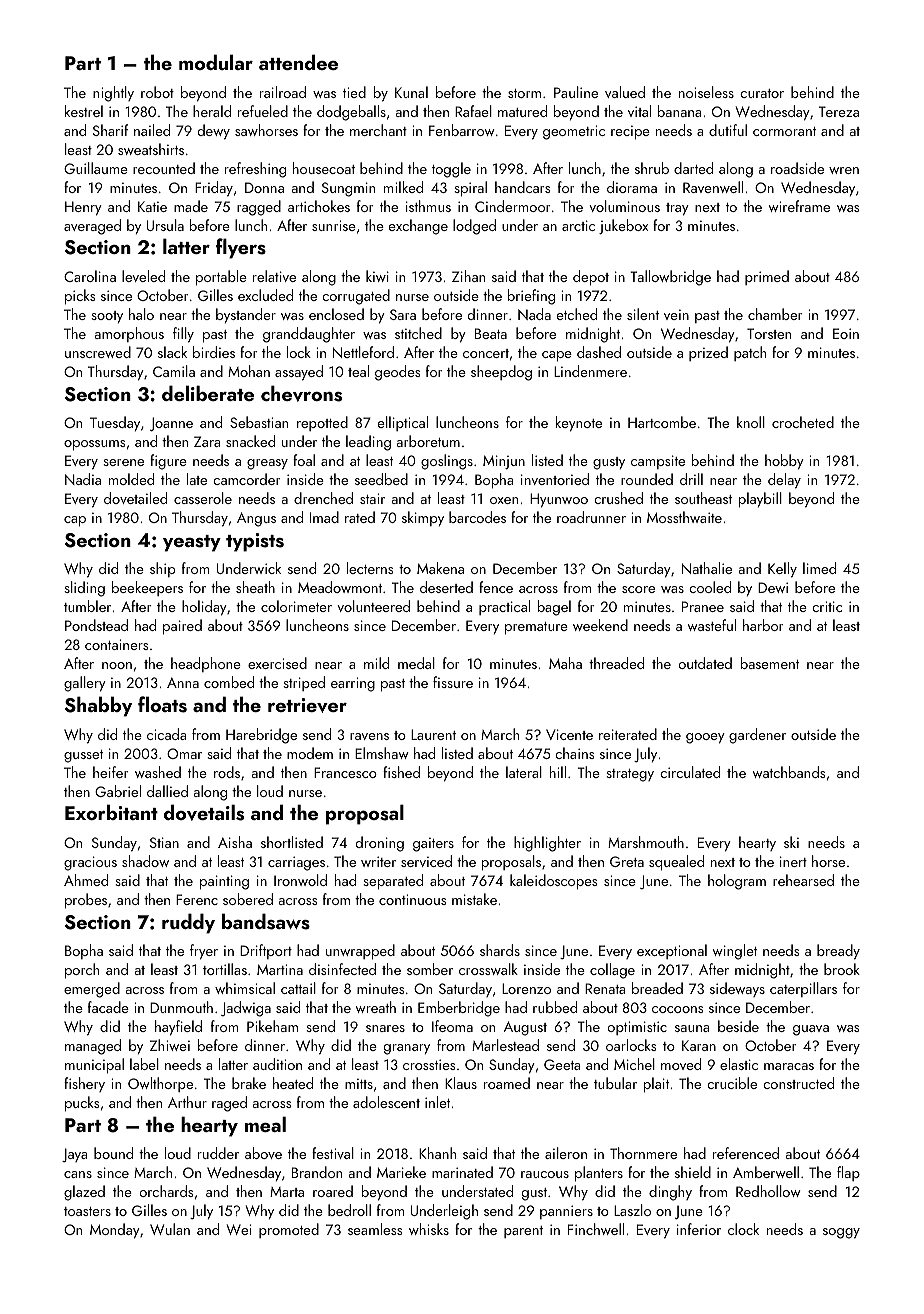 This screenshot has width=924, height=1314. What do you see at coordinates (94, 445) in the screenshot?
I see `opossums` at bounding box center [94, 445].
